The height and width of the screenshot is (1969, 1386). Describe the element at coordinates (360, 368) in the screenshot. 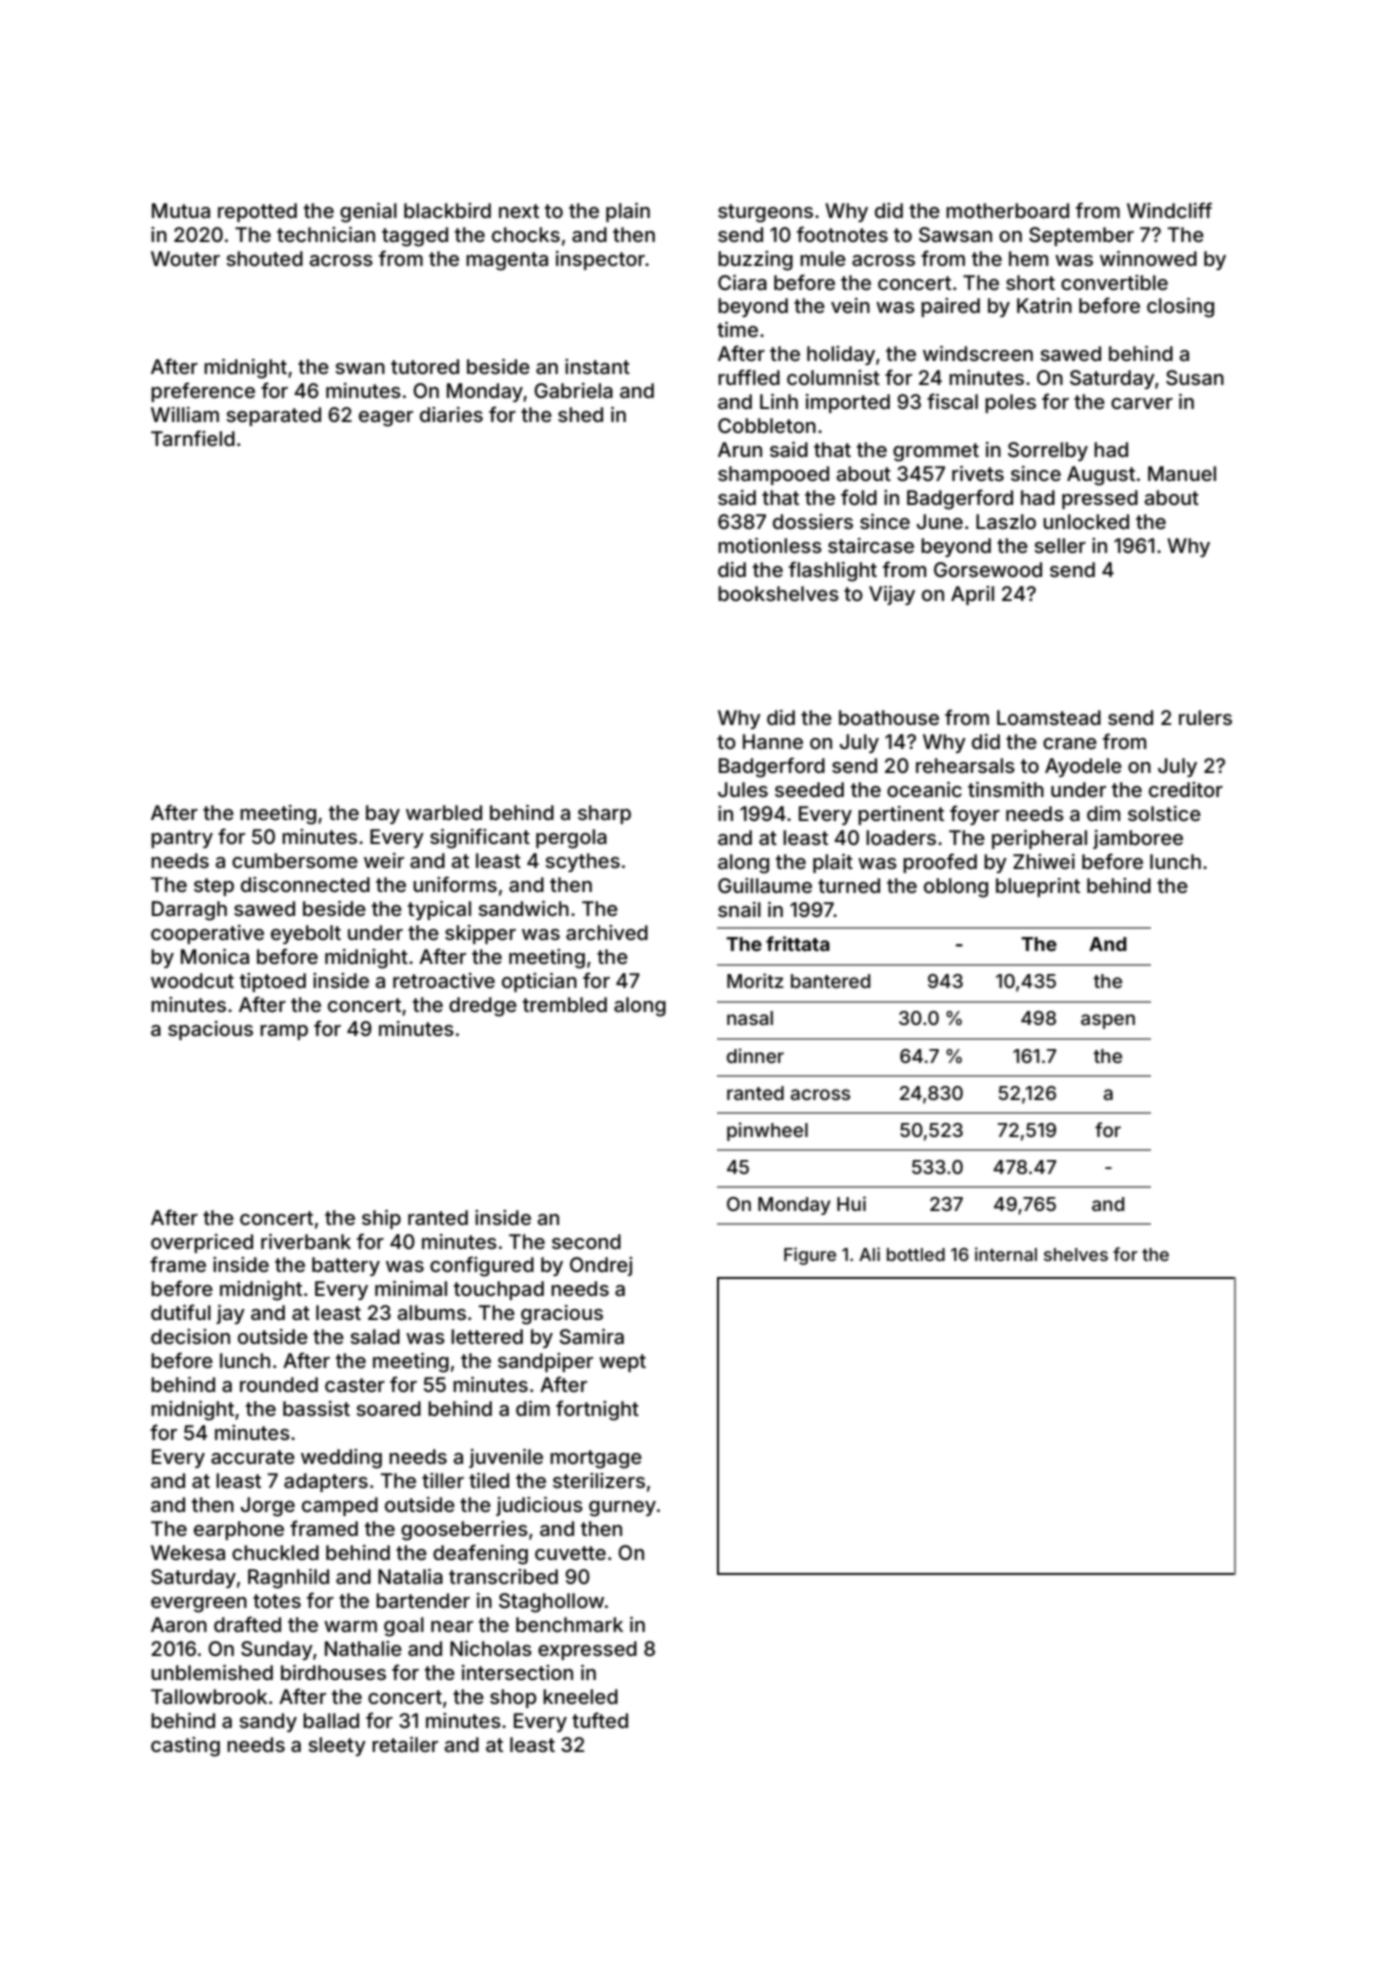

I see `swan` at that location.
